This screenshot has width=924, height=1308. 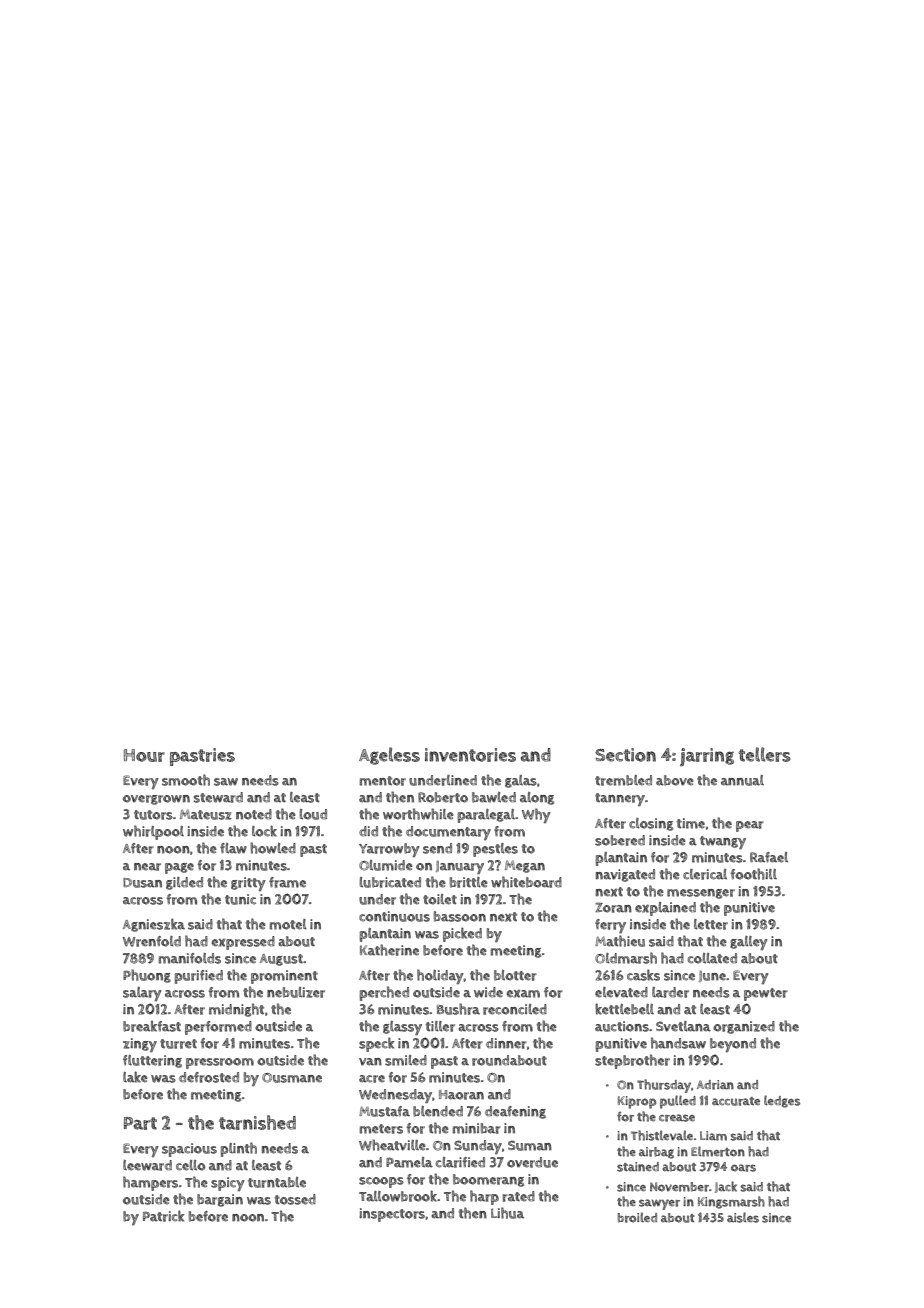 I want to click on accurate, so click(x=736, y=1101).
